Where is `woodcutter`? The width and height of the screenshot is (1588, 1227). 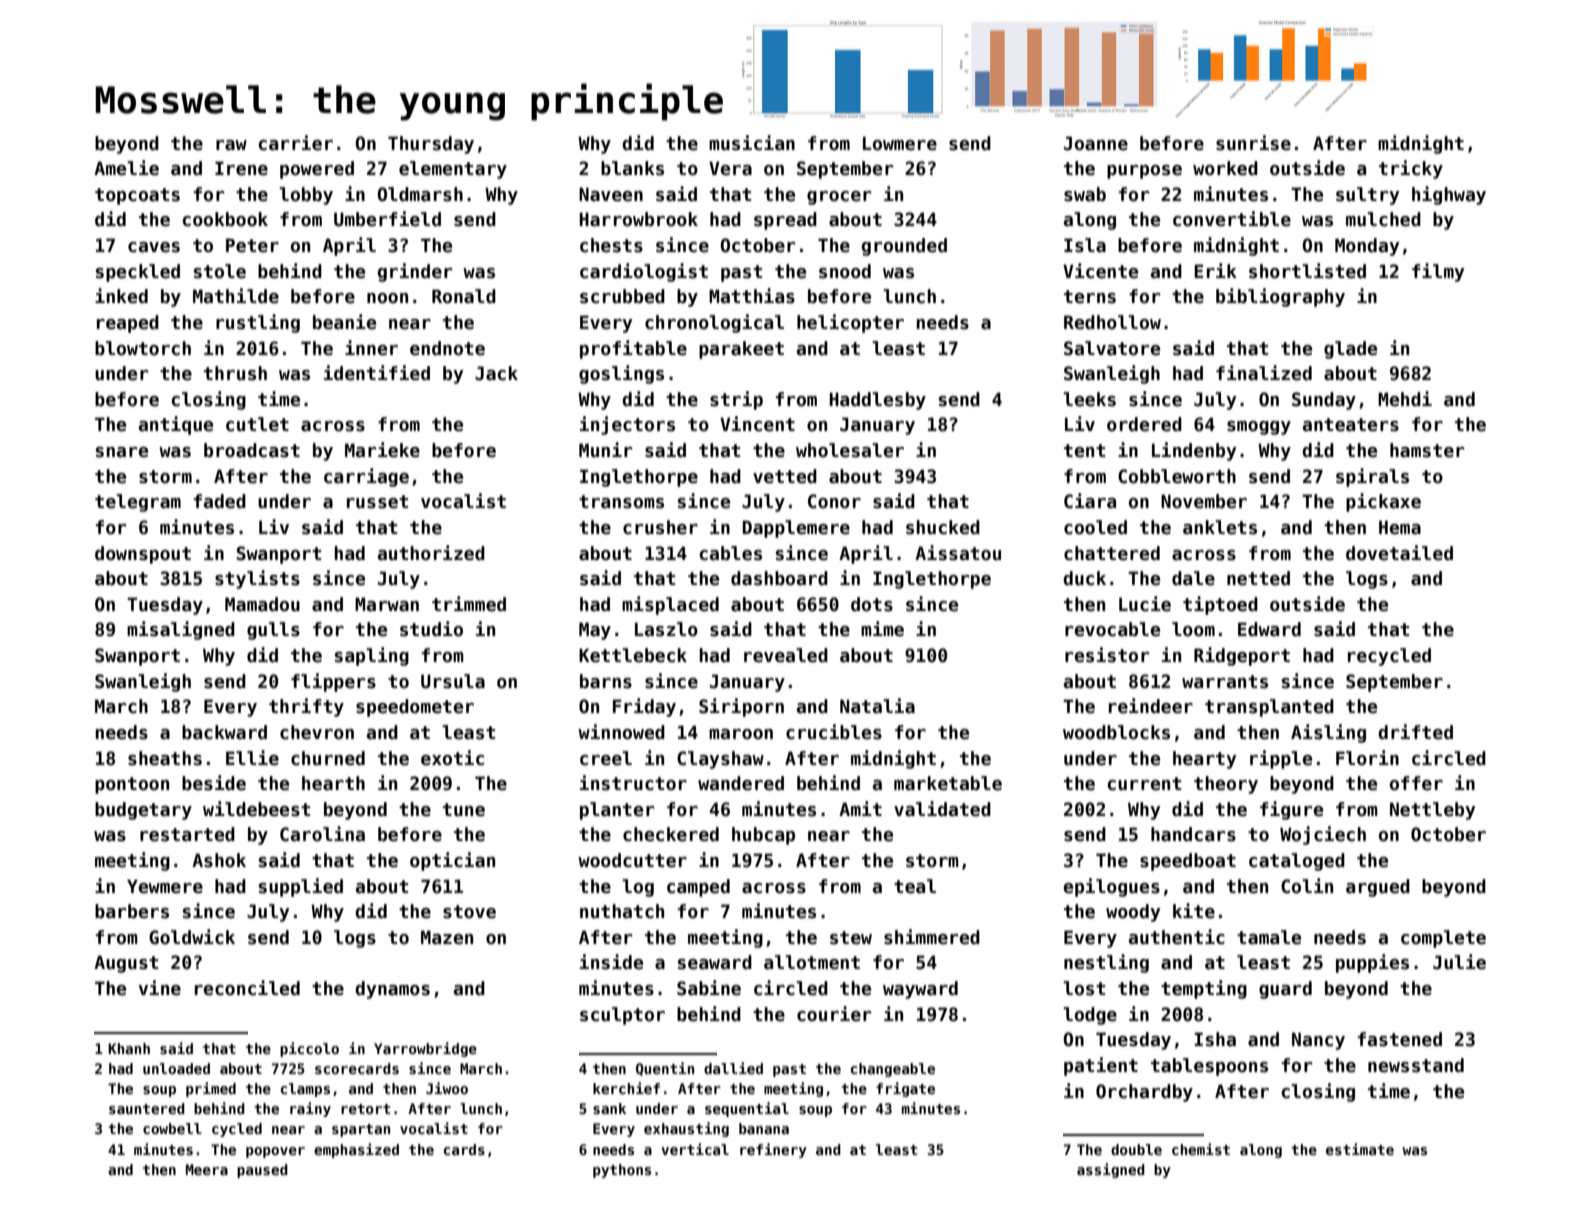
woodcutter is located at coordinates (632, 860).
